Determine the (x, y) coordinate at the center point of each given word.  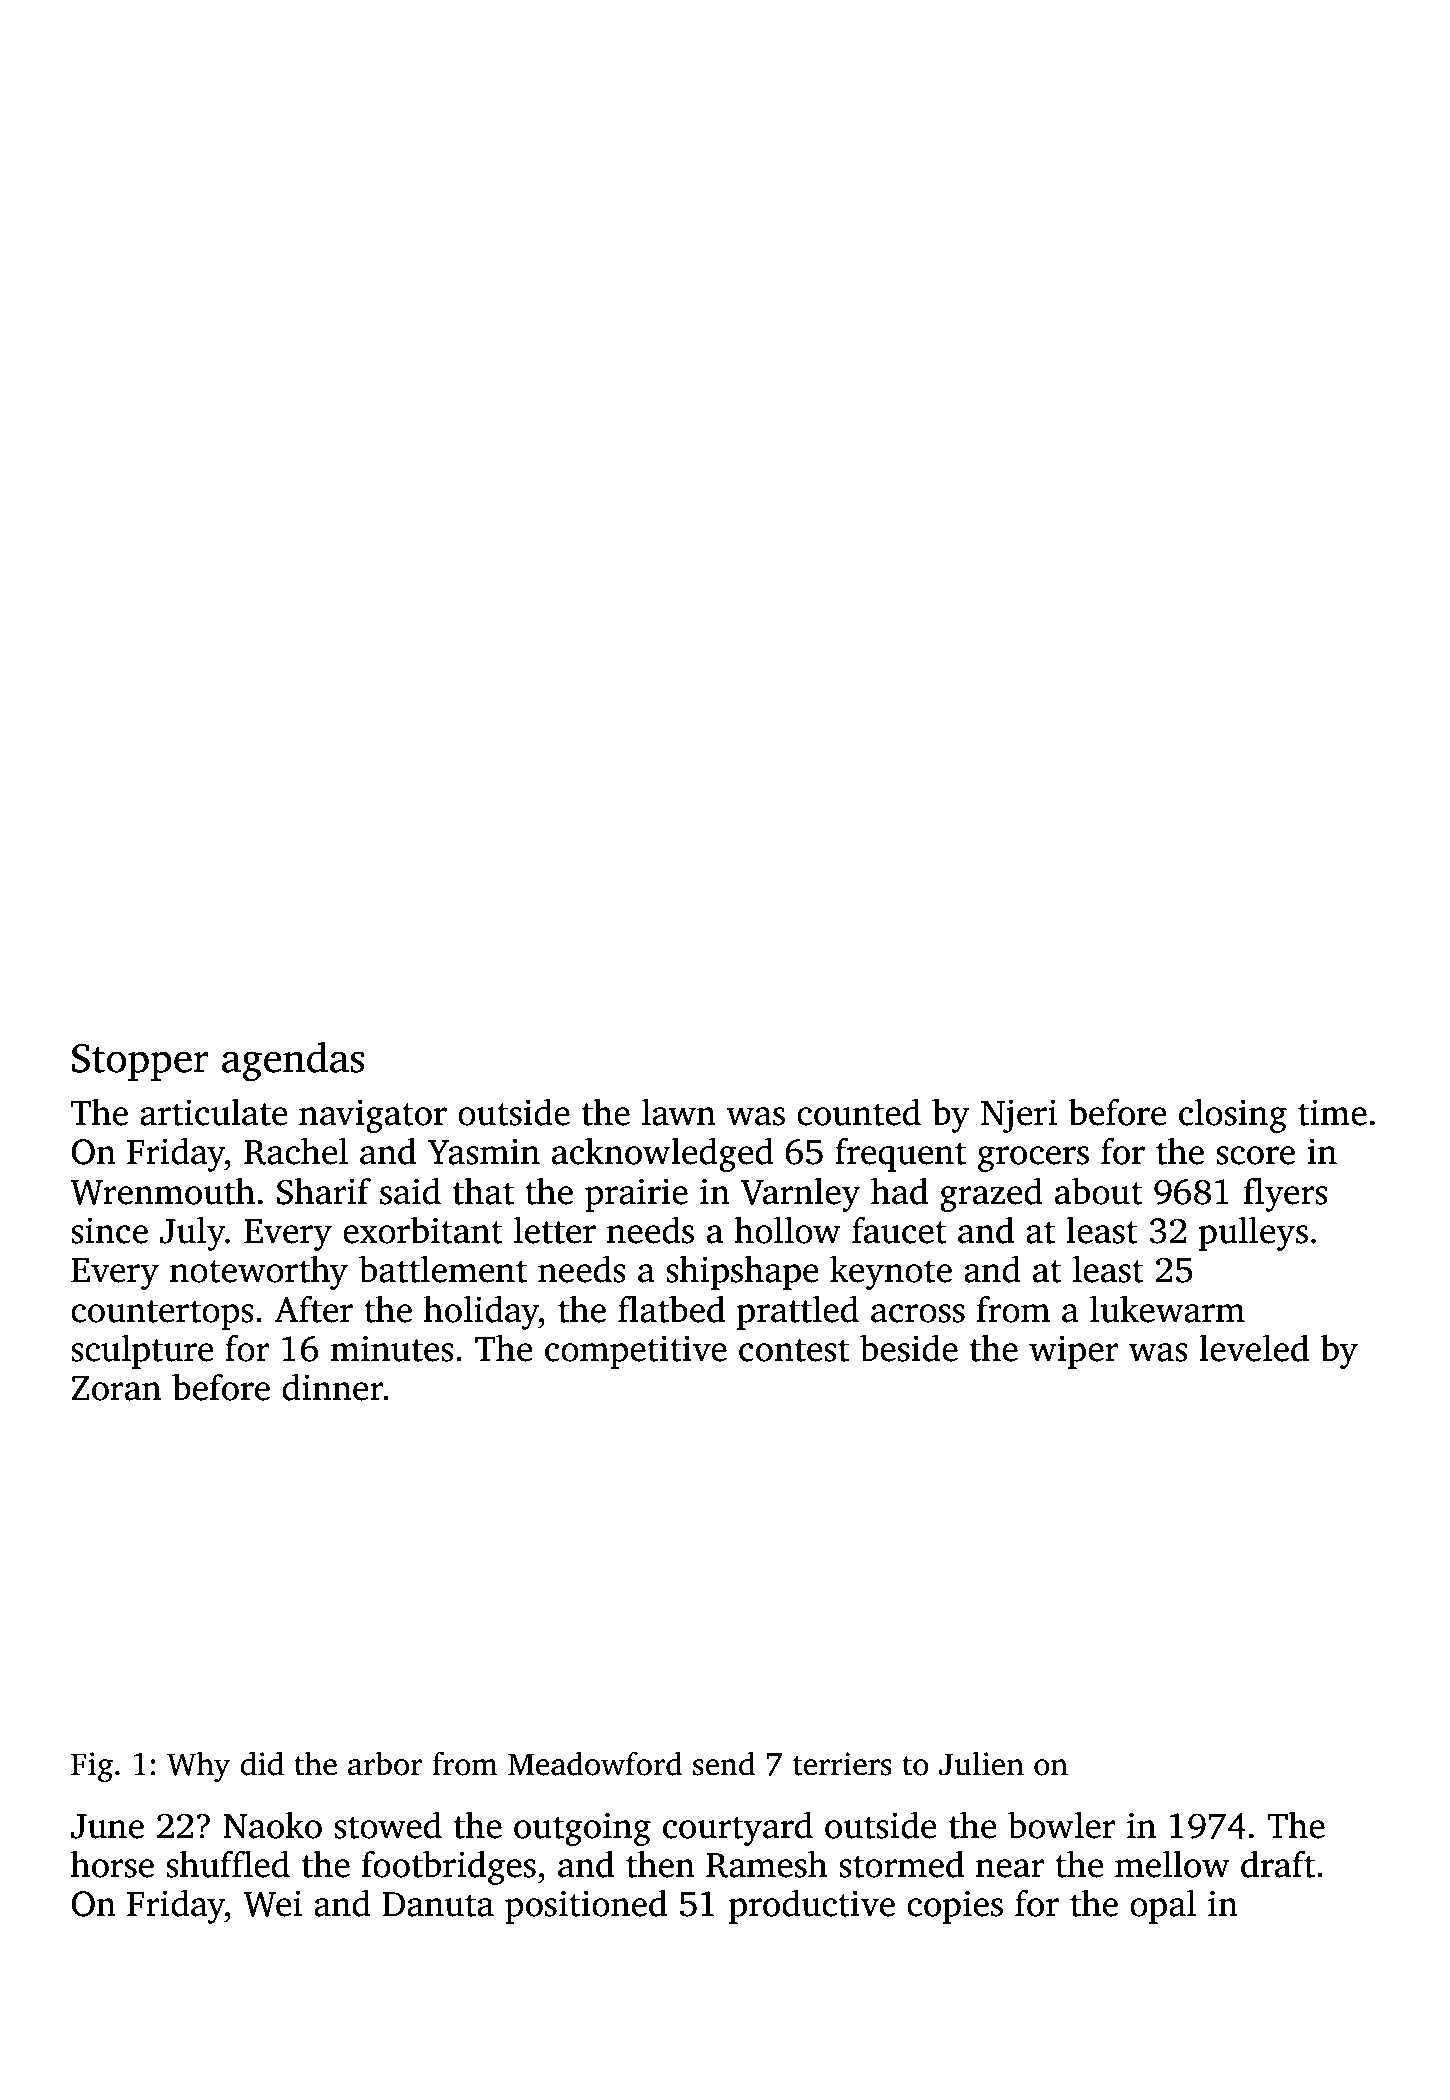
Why (198, 1766)
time (1332, 1112)
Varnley (800, 1194)
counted (859, 1112)
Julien (981, 1763)
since (109, 1230)
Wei (272, 1903)
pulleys (1253, 1233)
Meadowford (595, 1763)
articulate (214, 1112)
